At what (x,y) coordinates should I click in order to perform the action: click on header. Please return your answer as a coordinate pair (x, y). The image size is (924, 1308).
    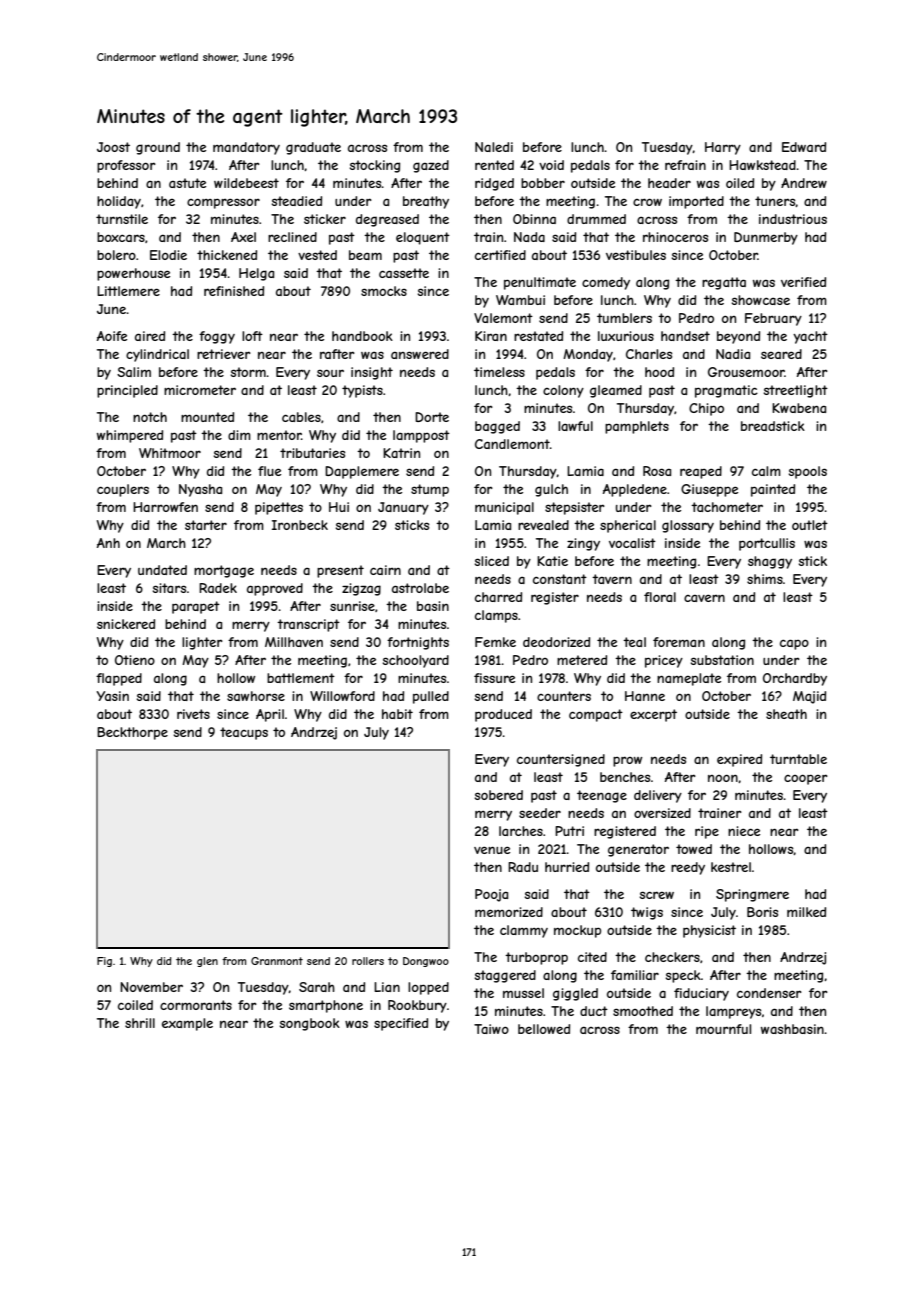
    Looking at the image, I should click on (669, 183).
